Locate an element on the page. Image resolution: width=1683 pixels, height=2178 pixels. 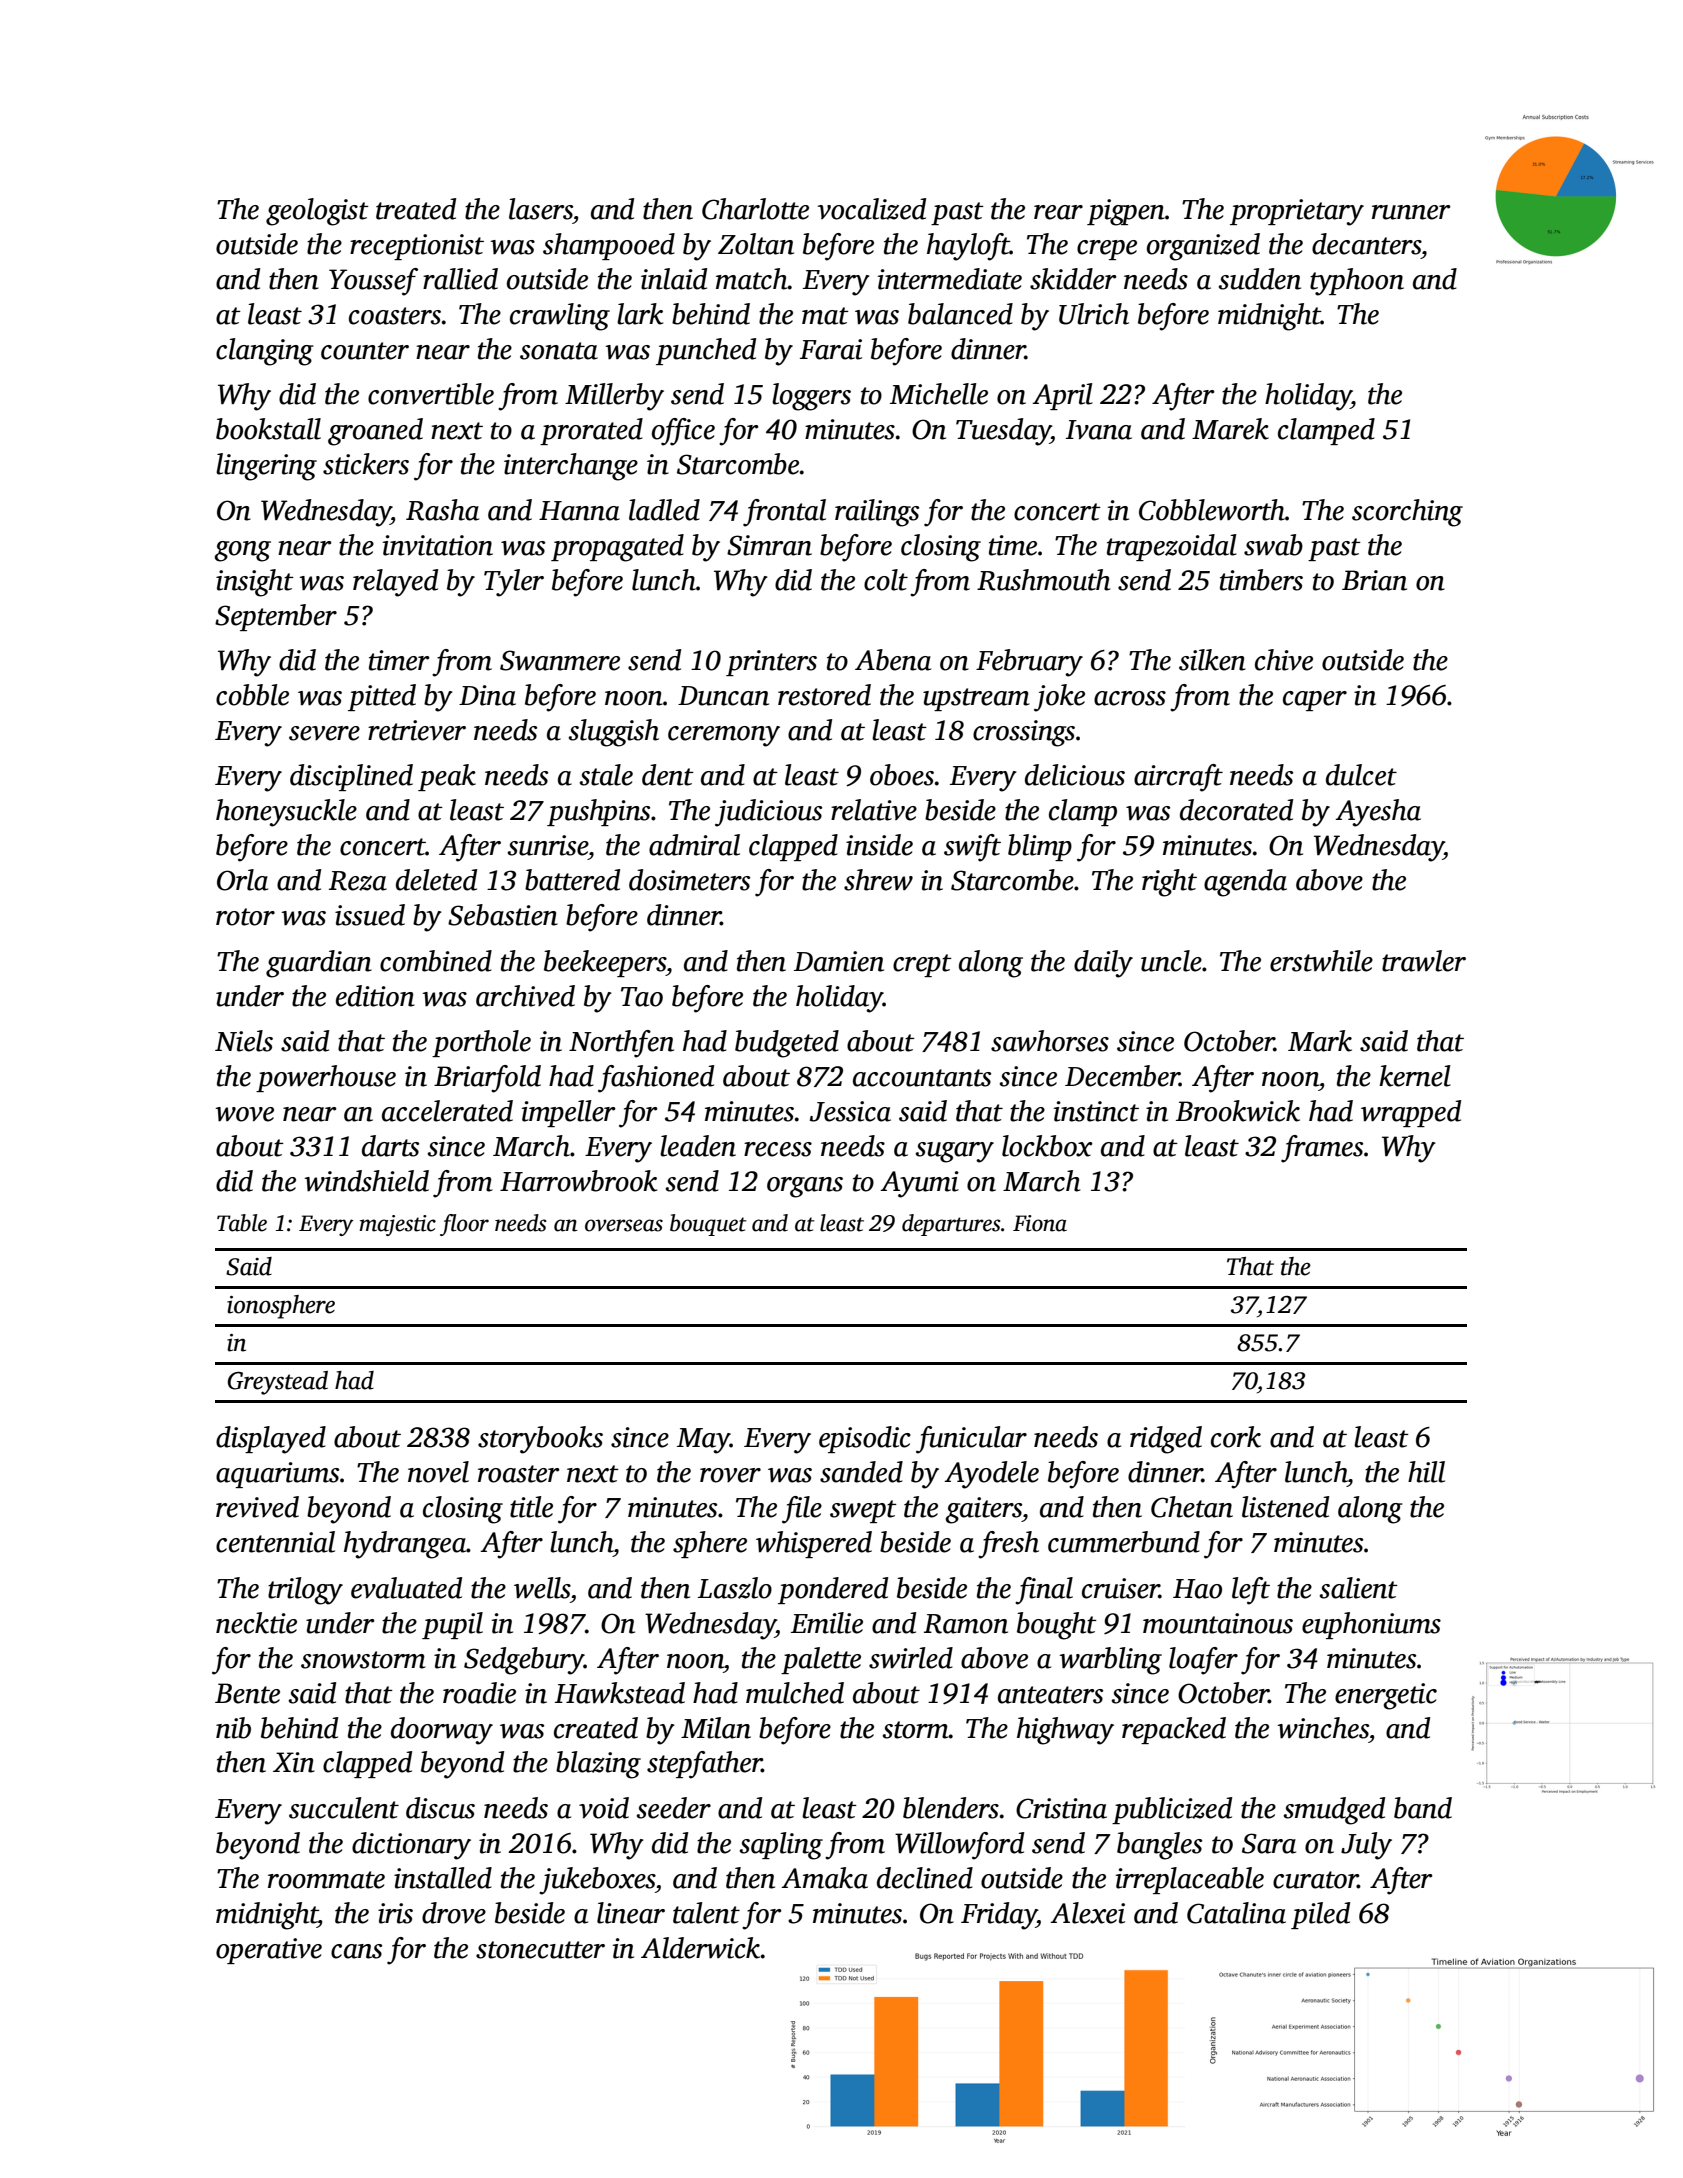
Damien is located at coordinates (839, 961).
